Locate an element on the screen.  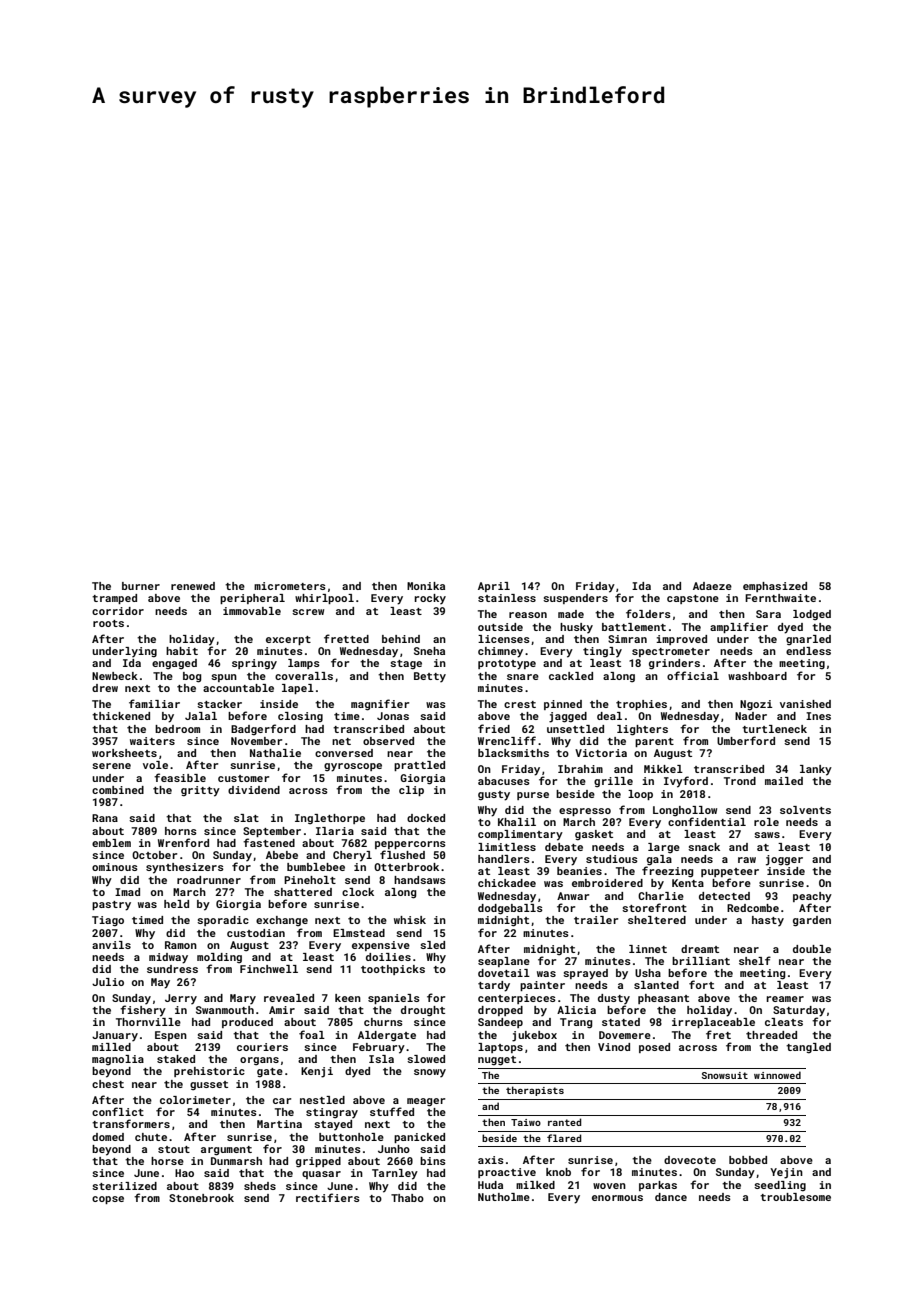
roots is located at coordinates (108, 623).
